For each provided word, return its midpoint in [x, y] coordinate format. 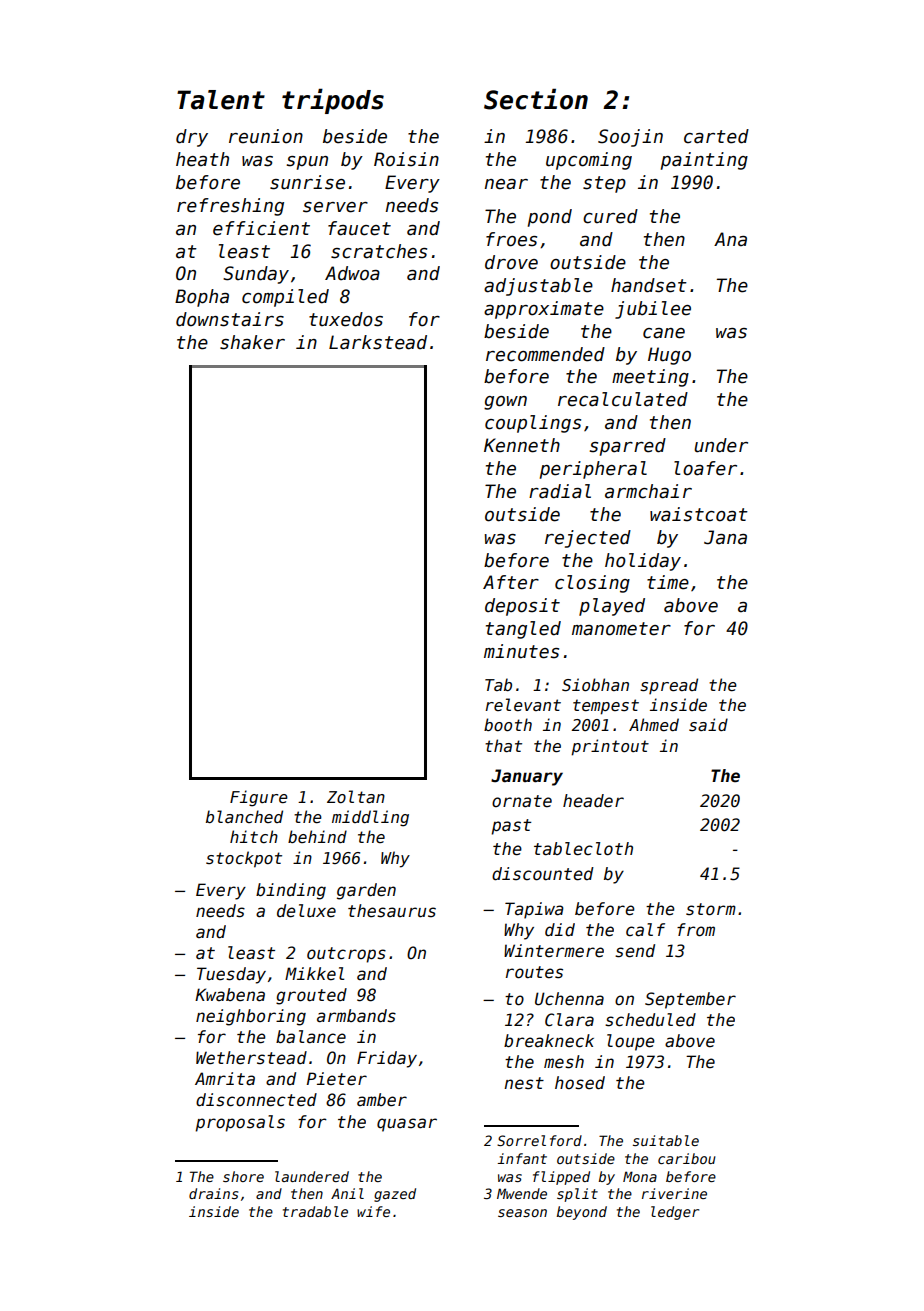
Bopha [202, 298]
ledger [675, 1213]
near [506, 184]
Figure [259, 798]
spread [669, 686]
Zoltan [356, 796]
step [604, 184]
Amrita [225, 1079]
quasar [407, 1125]
